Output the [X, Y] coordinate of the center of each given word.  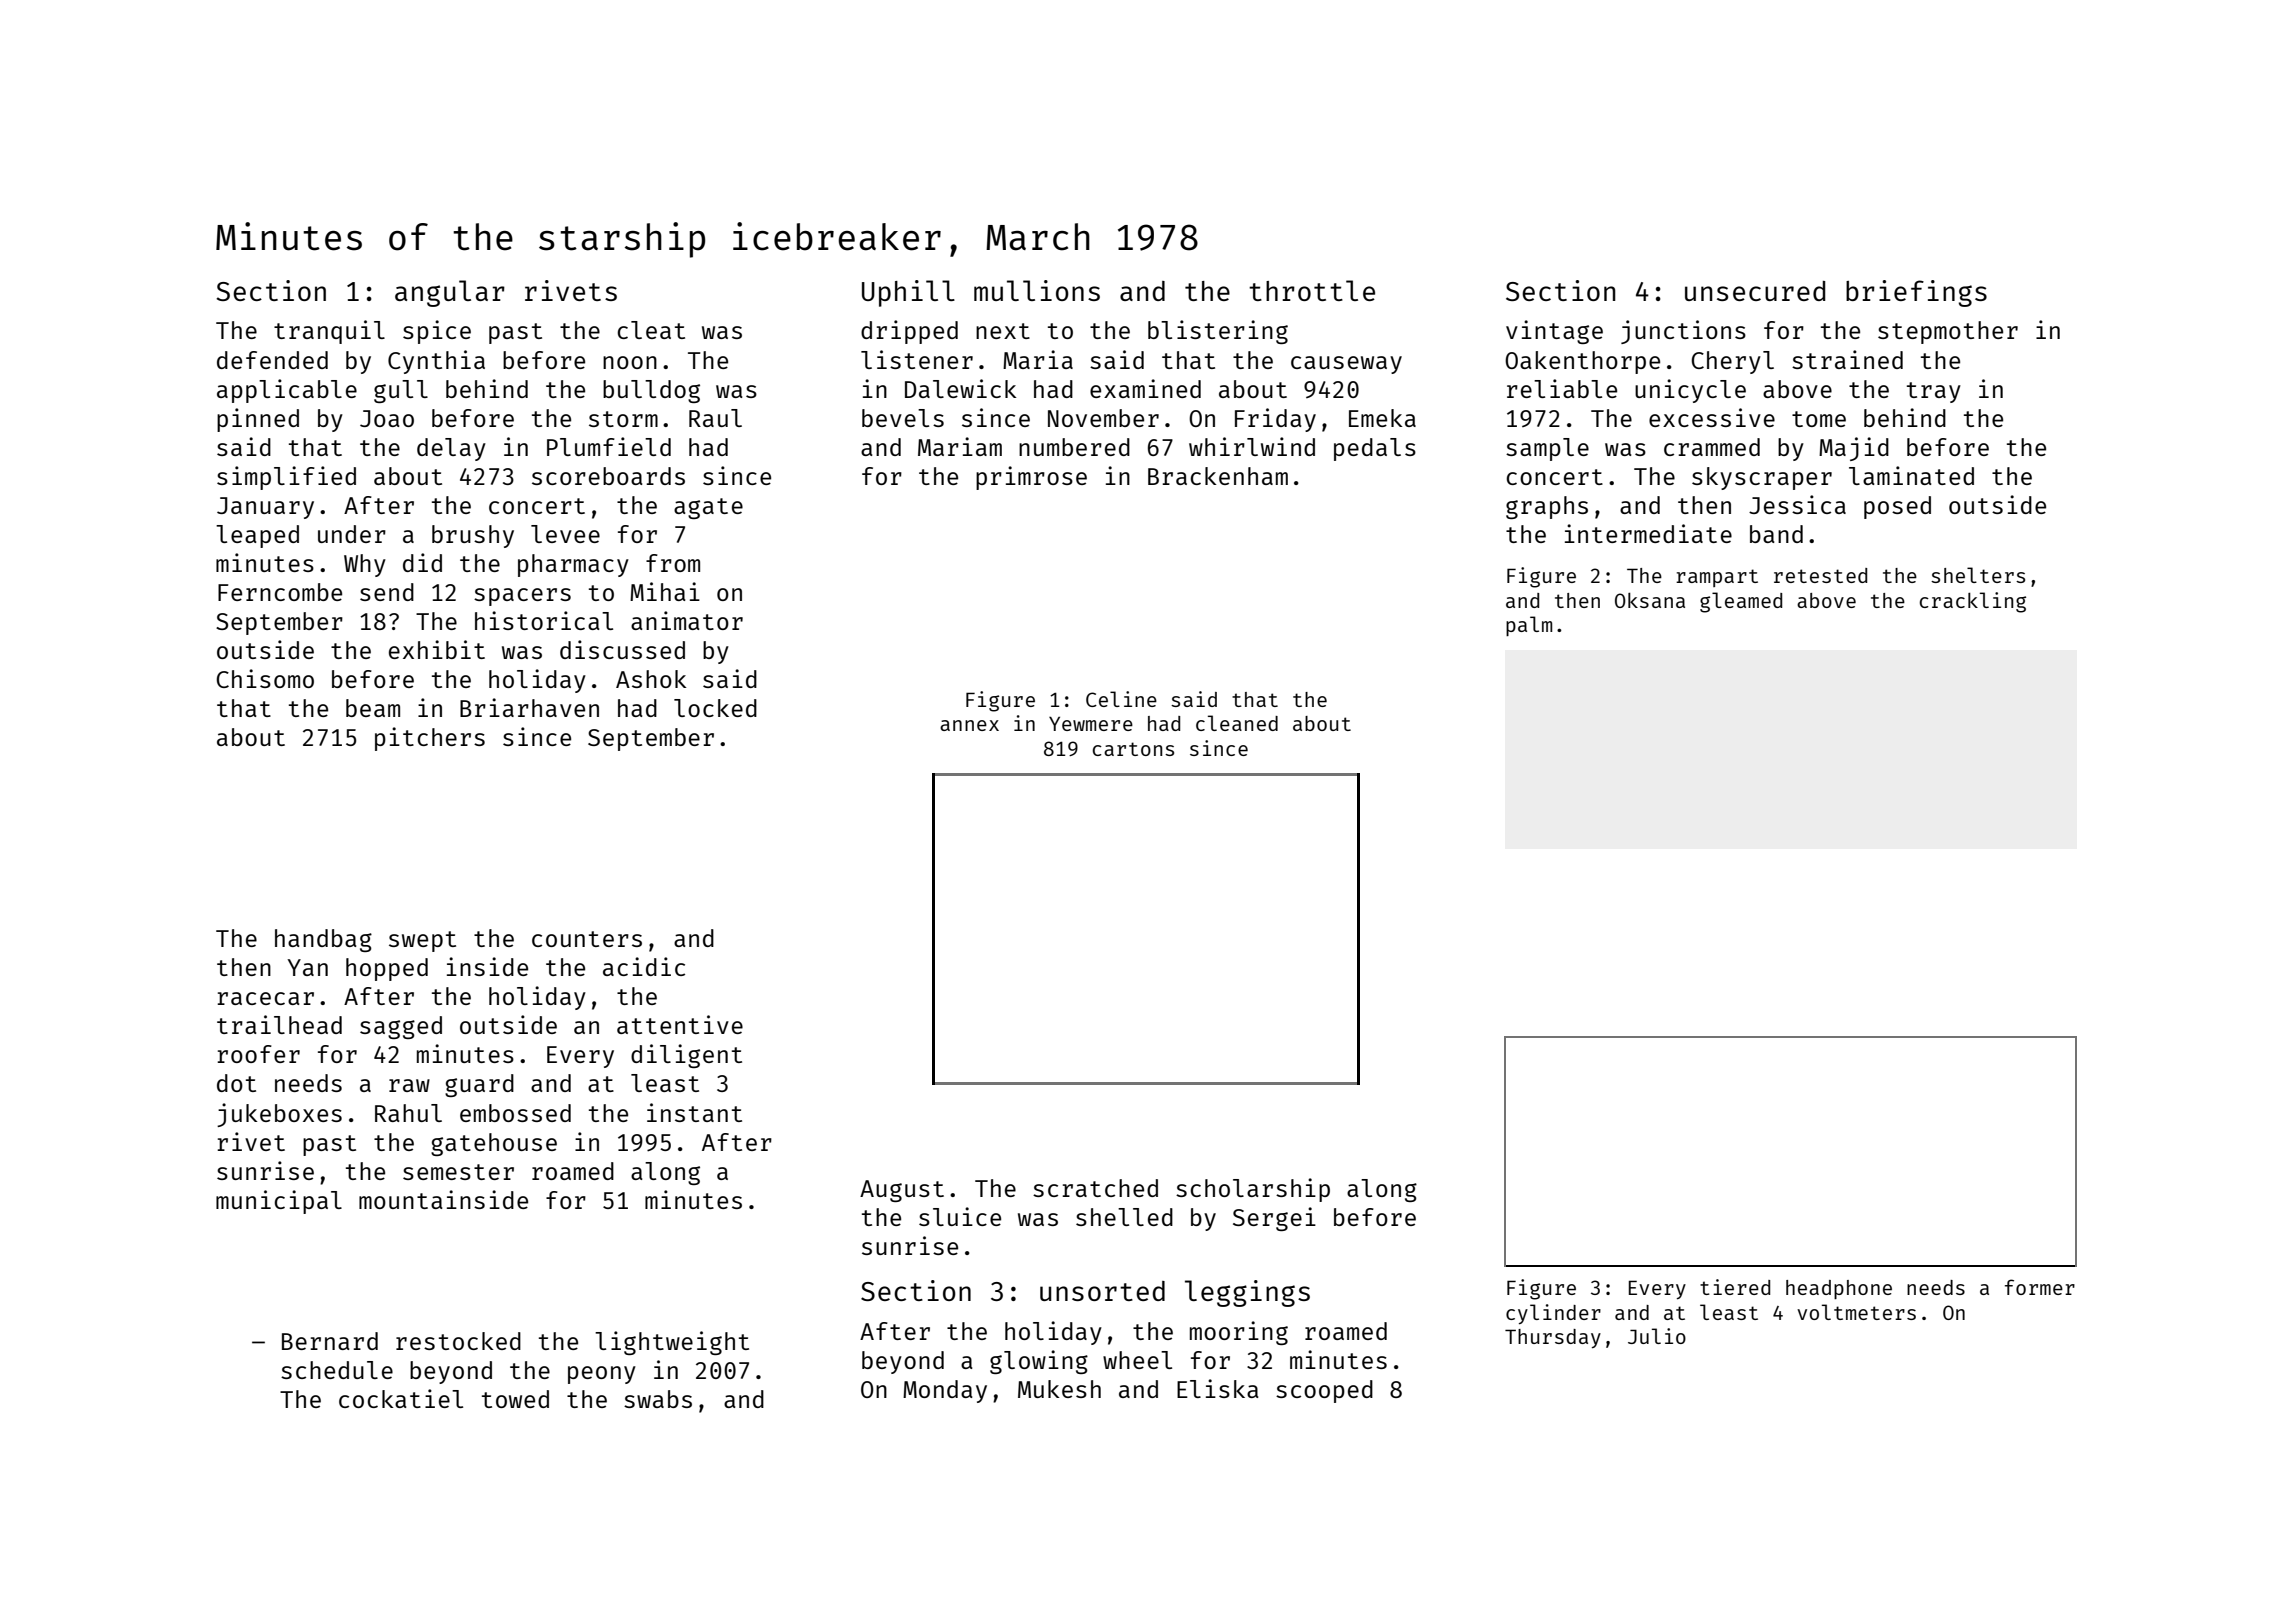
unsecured [1755, 291]
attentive [680, 1024]
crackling [1973, 602]
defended [272, 360]
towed [515, 1399]
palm [1529, 626]
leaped [257, 536]
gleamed [1741, 602]
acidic [644, 966]
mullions [1037, 290]
